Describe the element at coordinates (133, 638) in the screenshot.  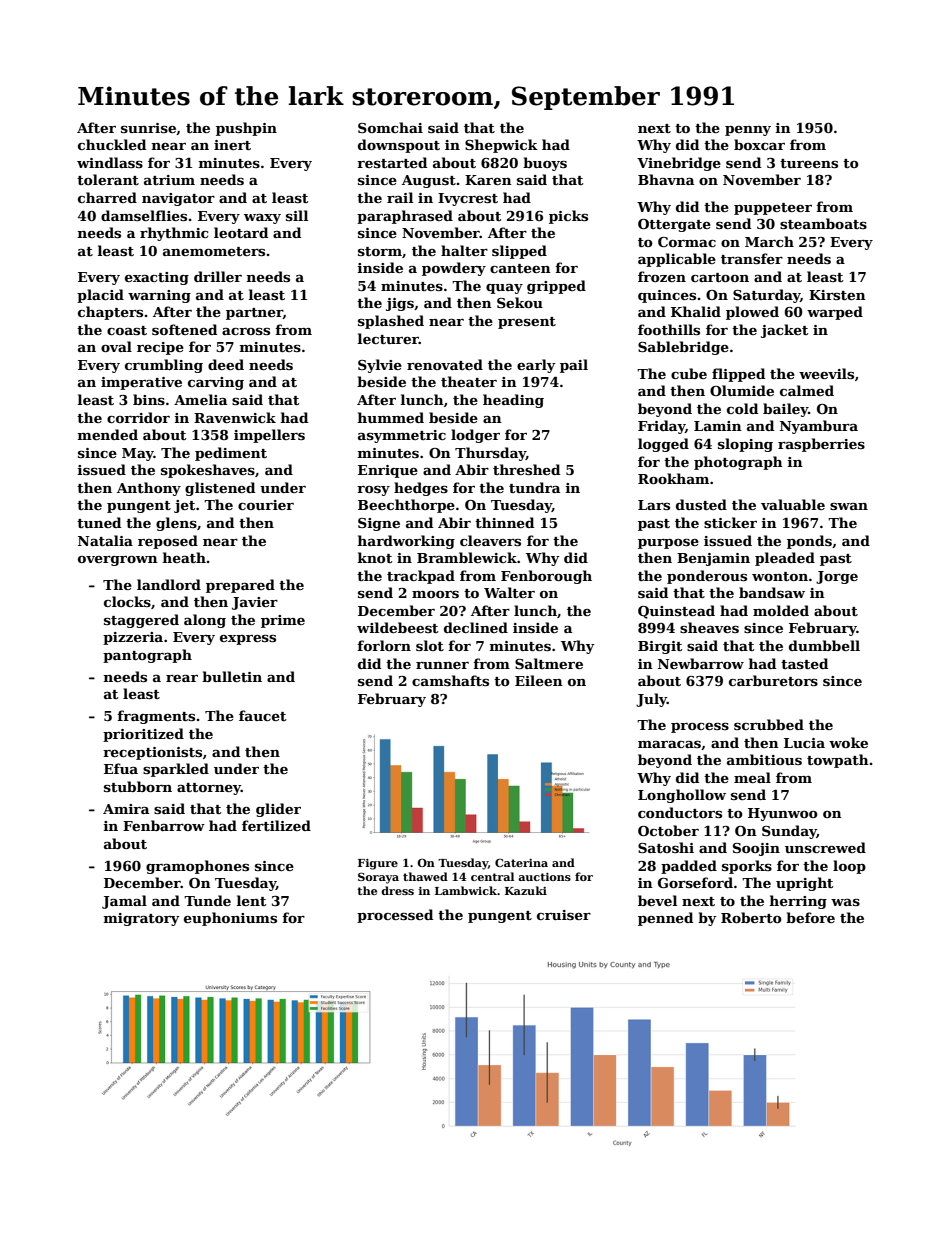
I see `pizzeria` at that location.
